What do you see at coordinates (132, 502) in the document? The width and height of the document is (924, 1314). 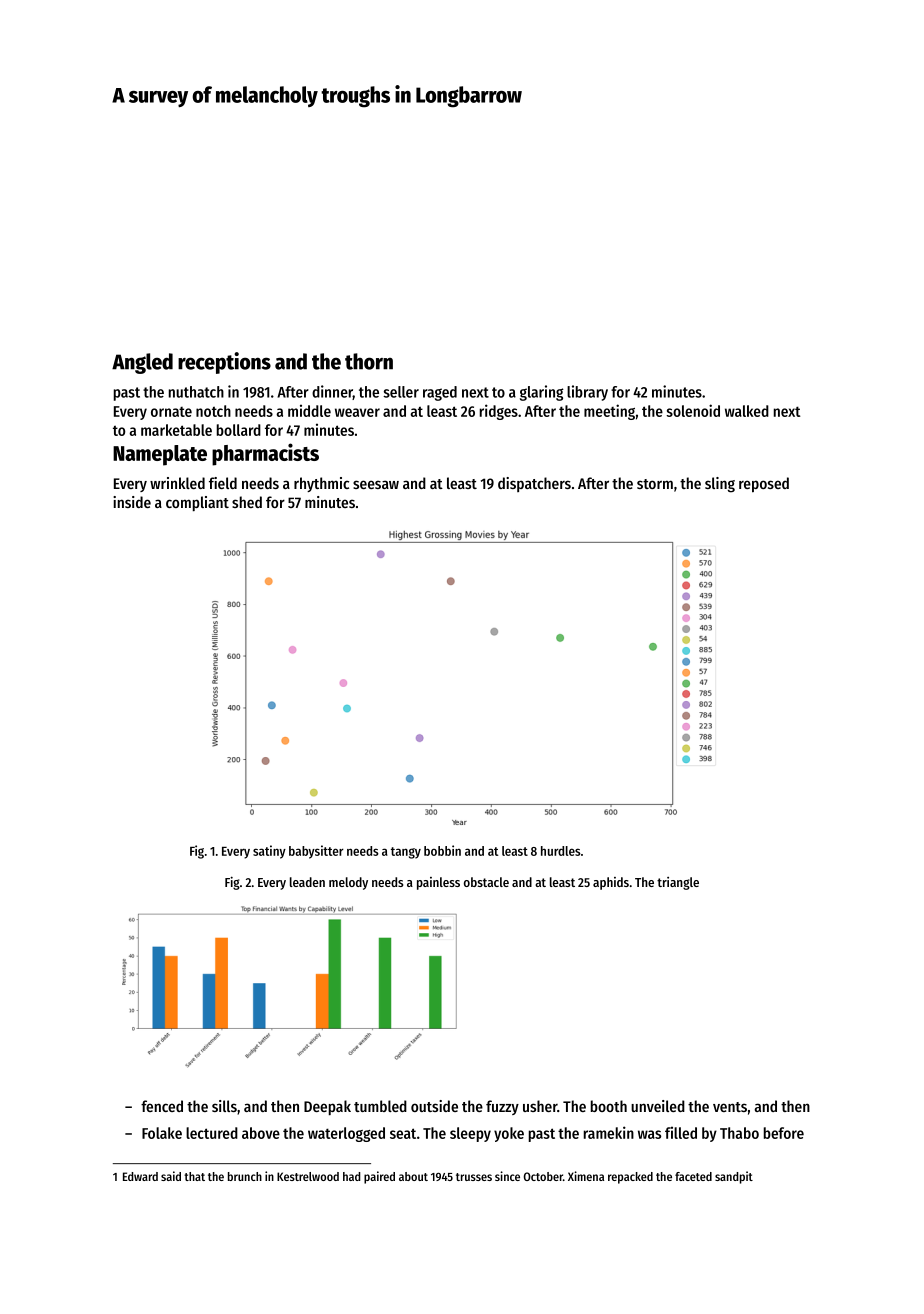 I see `inside` at bounding box center [132, 502].
